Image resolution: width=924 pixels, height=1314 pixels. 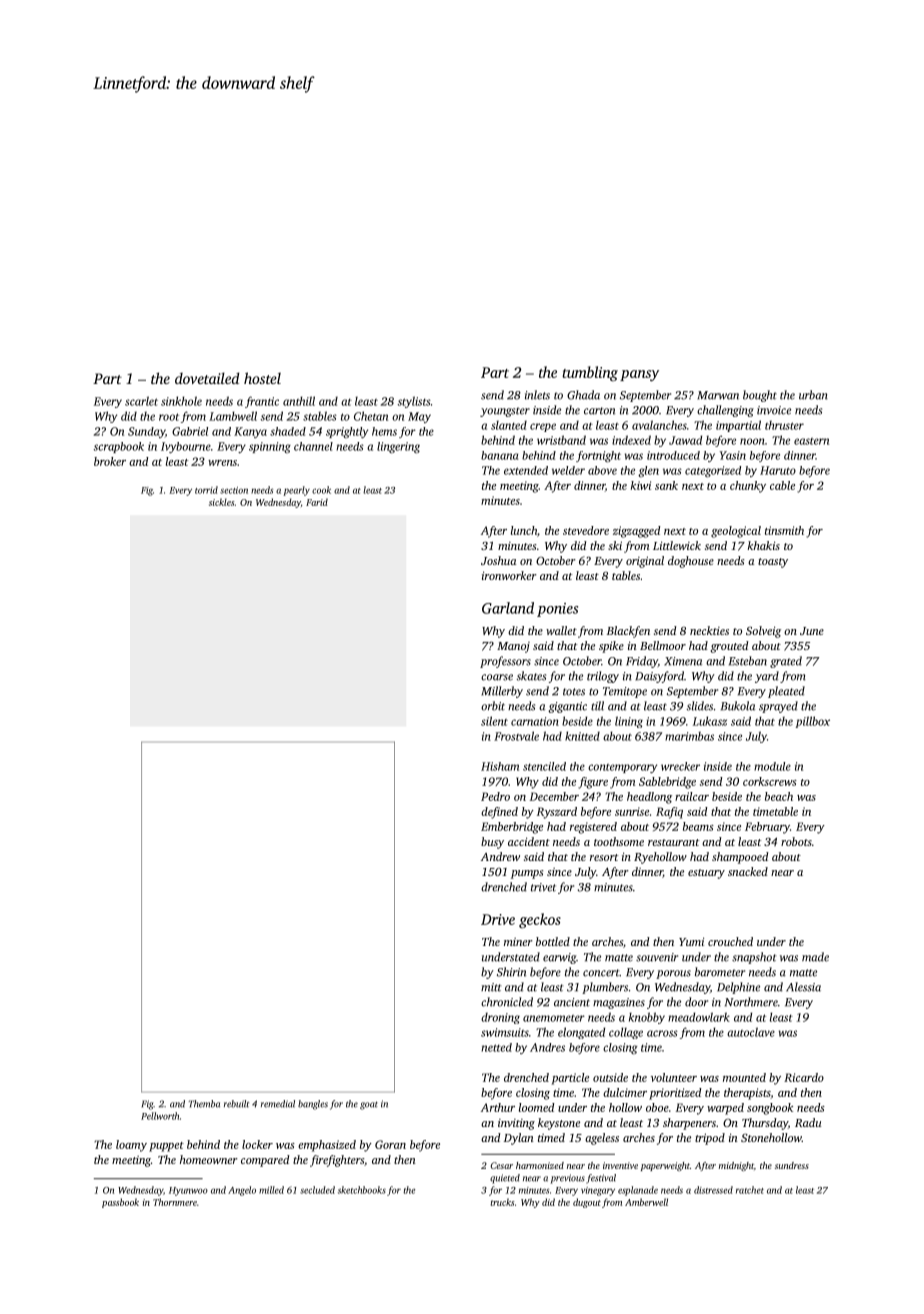 What do you see at coordinates (691, 941) in the document?
I see `Yumi` at bounding box center [691, 941].
